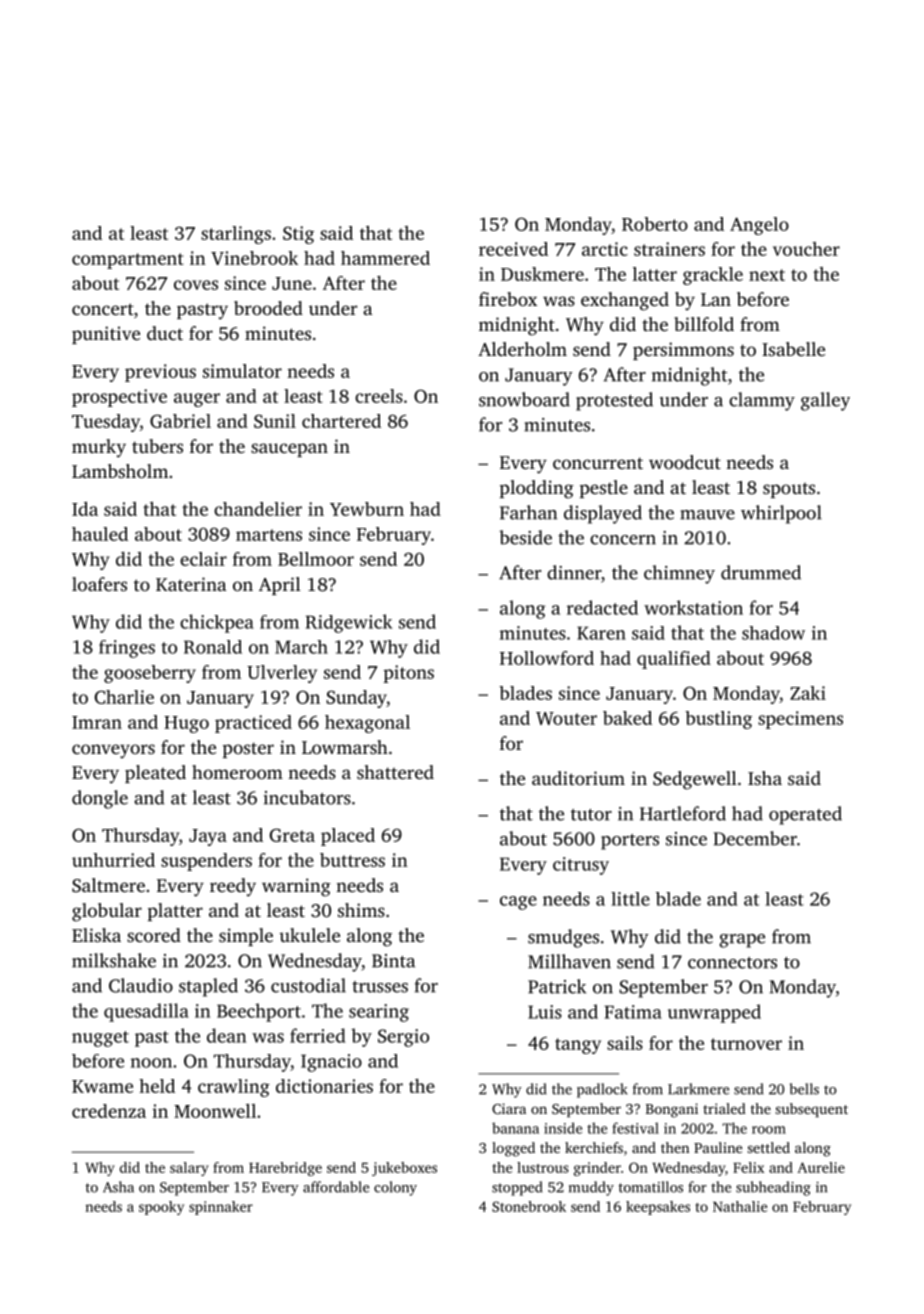  Describe the element at coordinates (107, 912) in the page. I see `globular` at that location.
